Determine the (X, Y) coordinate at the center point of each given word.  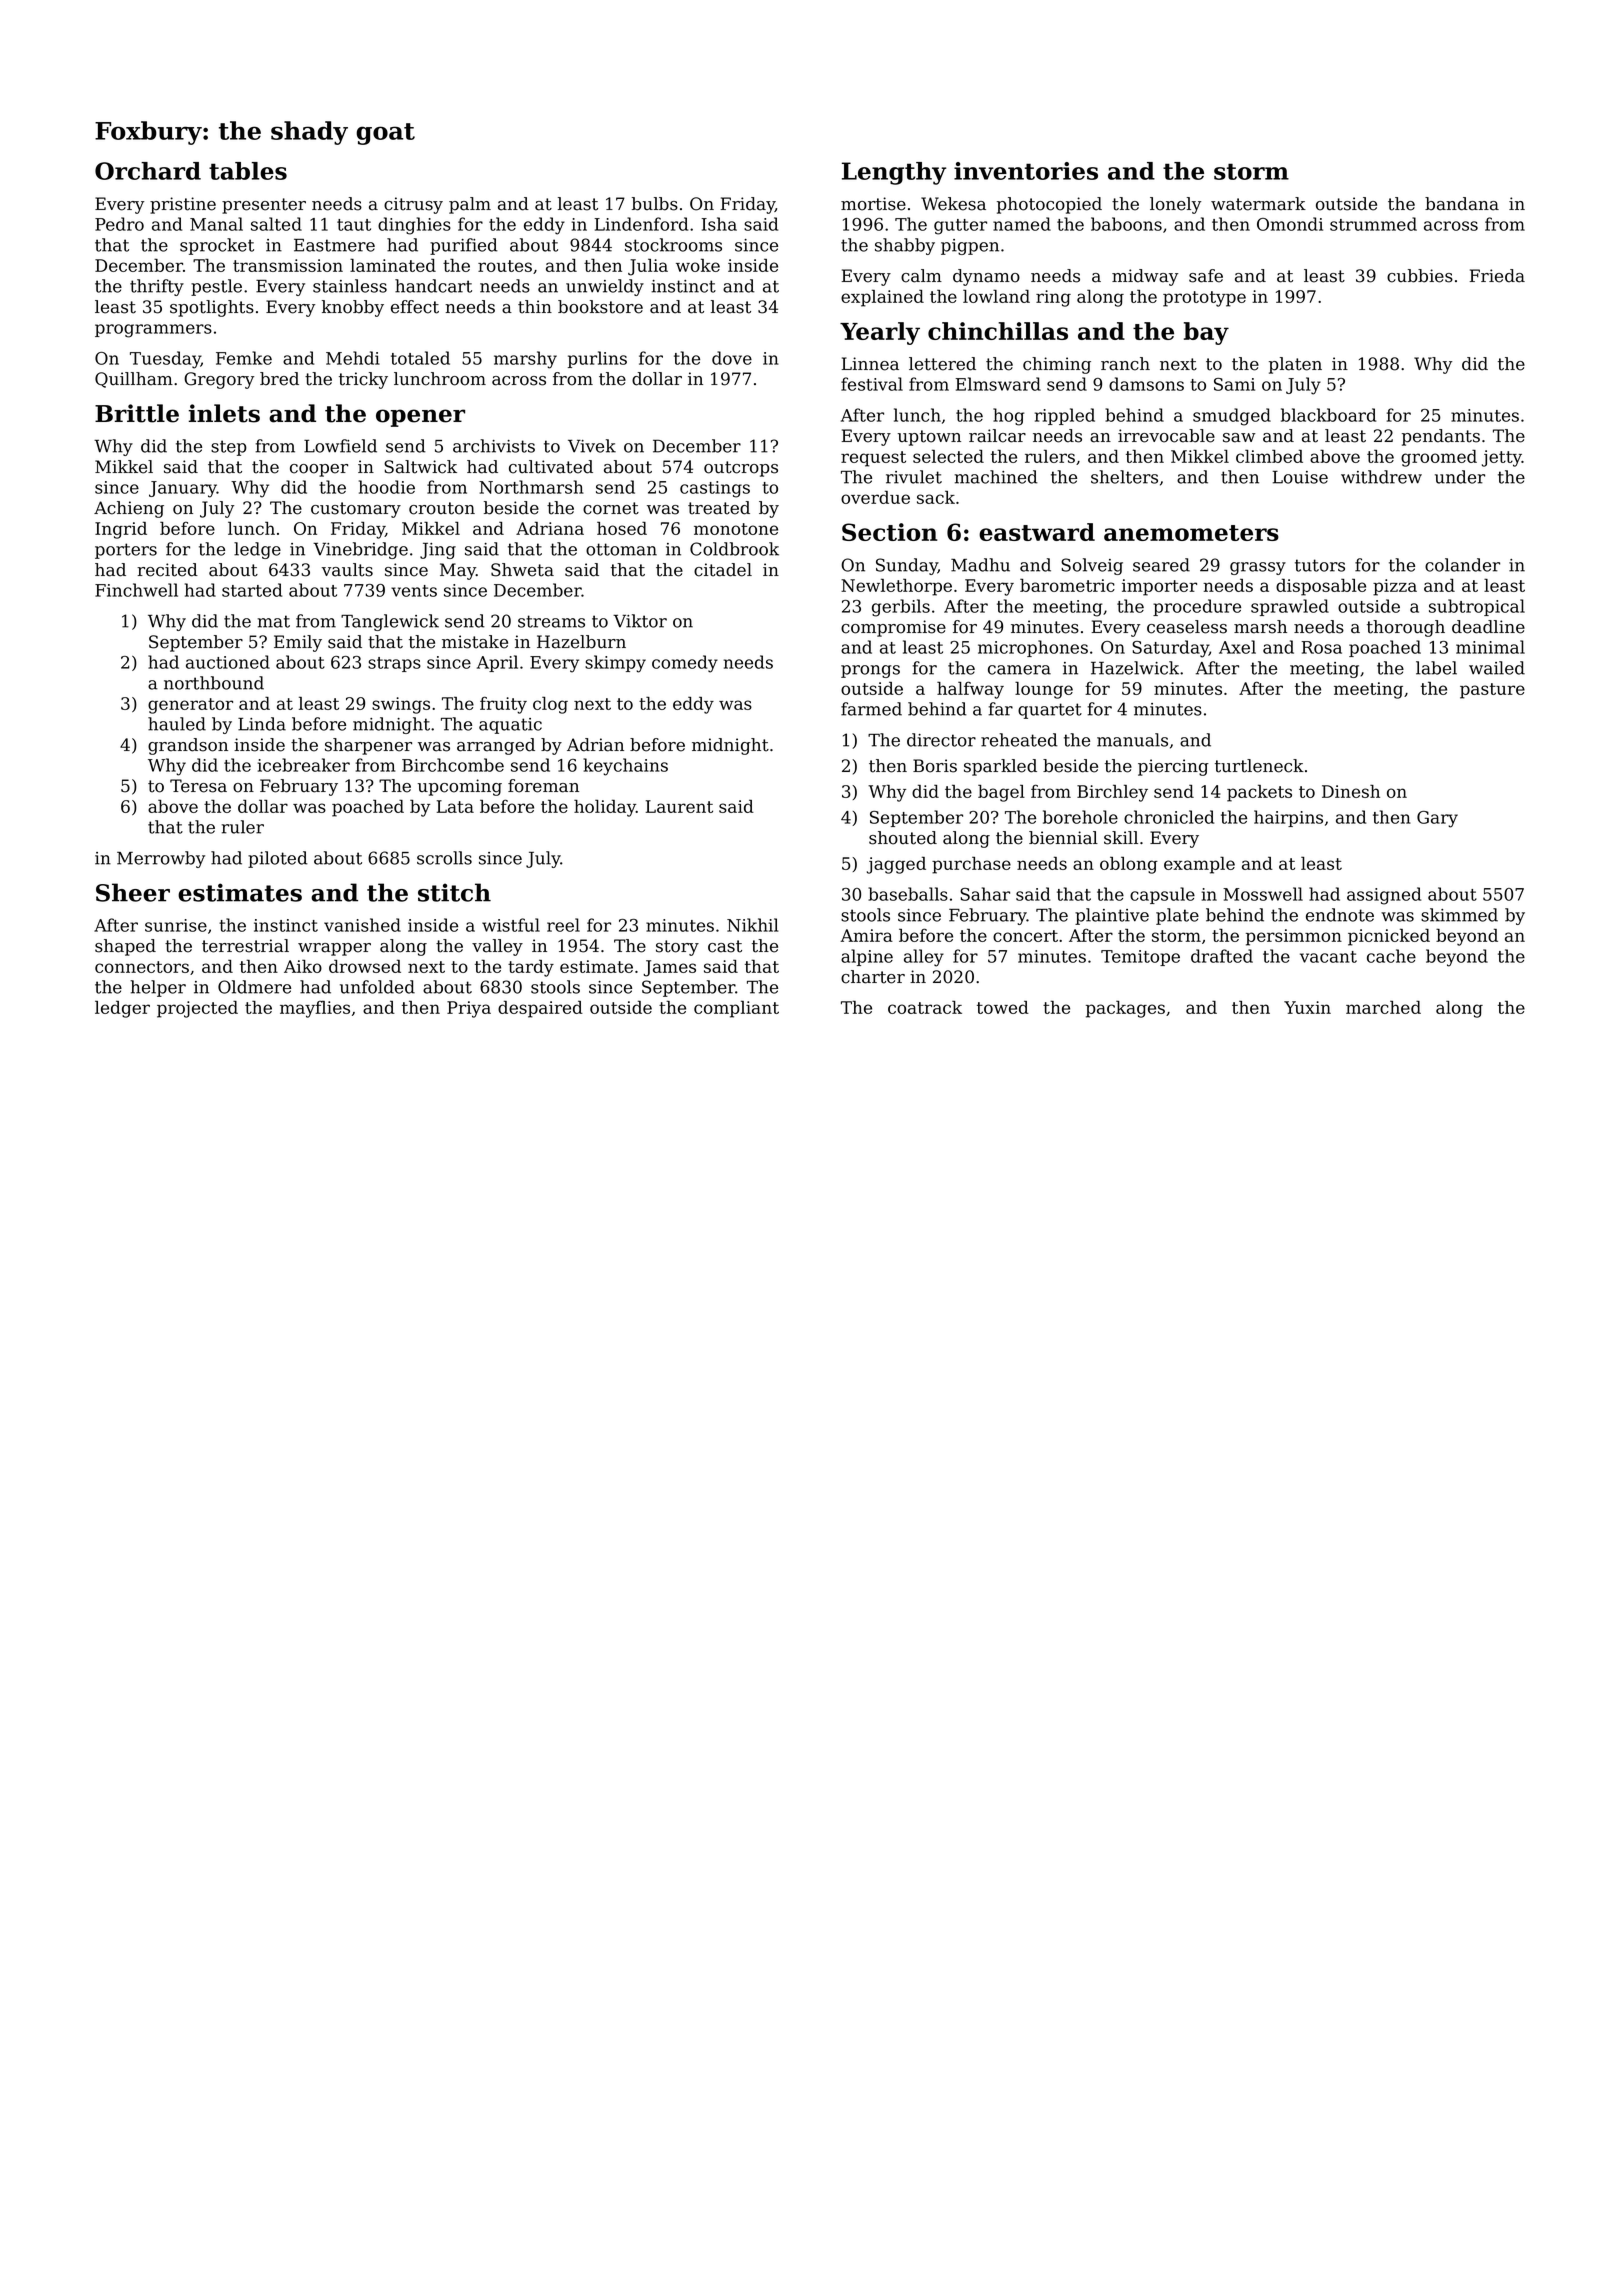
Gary (1437, 819)
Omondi (1290, 224)
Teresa (198, 786)
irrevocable (1166, 436)
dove (732, 358)
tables (248, 171)
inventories (1026, 171)
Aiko (303, 966)
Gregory (219, 380)
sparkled (1000, 767)
